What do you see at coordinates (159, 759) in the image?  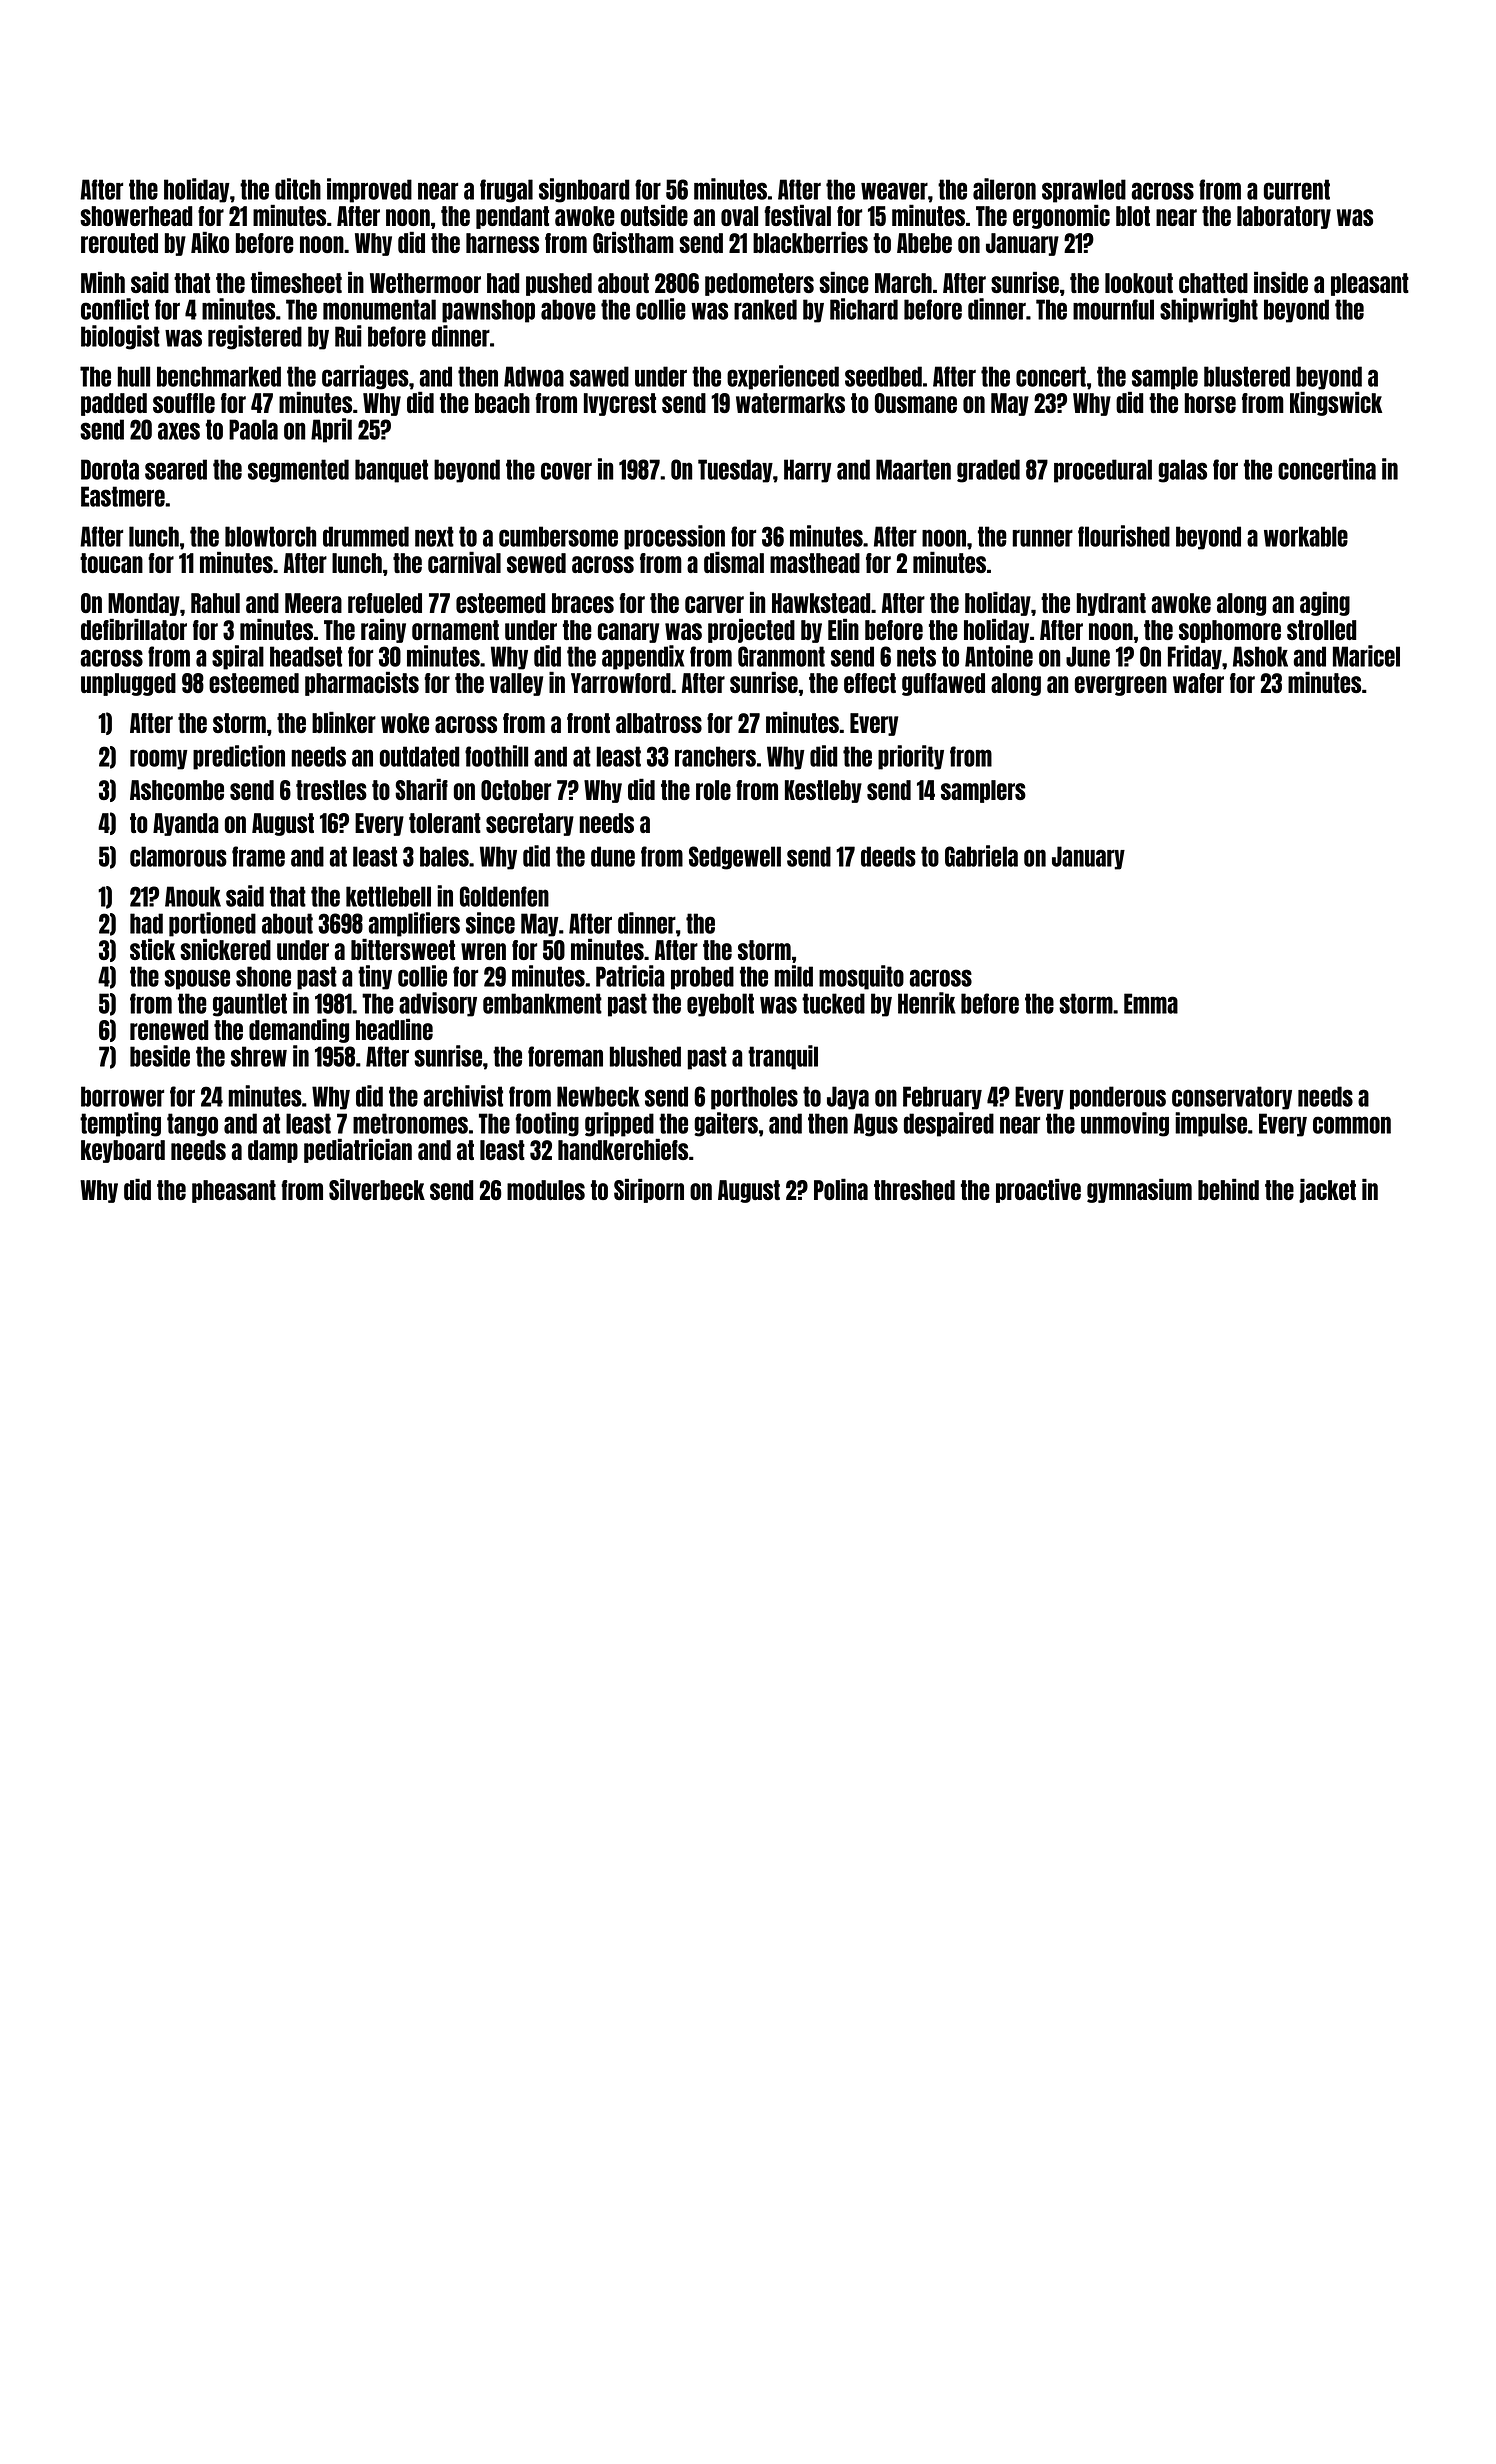 I see `roomy` at bounding box center [159, 759].
